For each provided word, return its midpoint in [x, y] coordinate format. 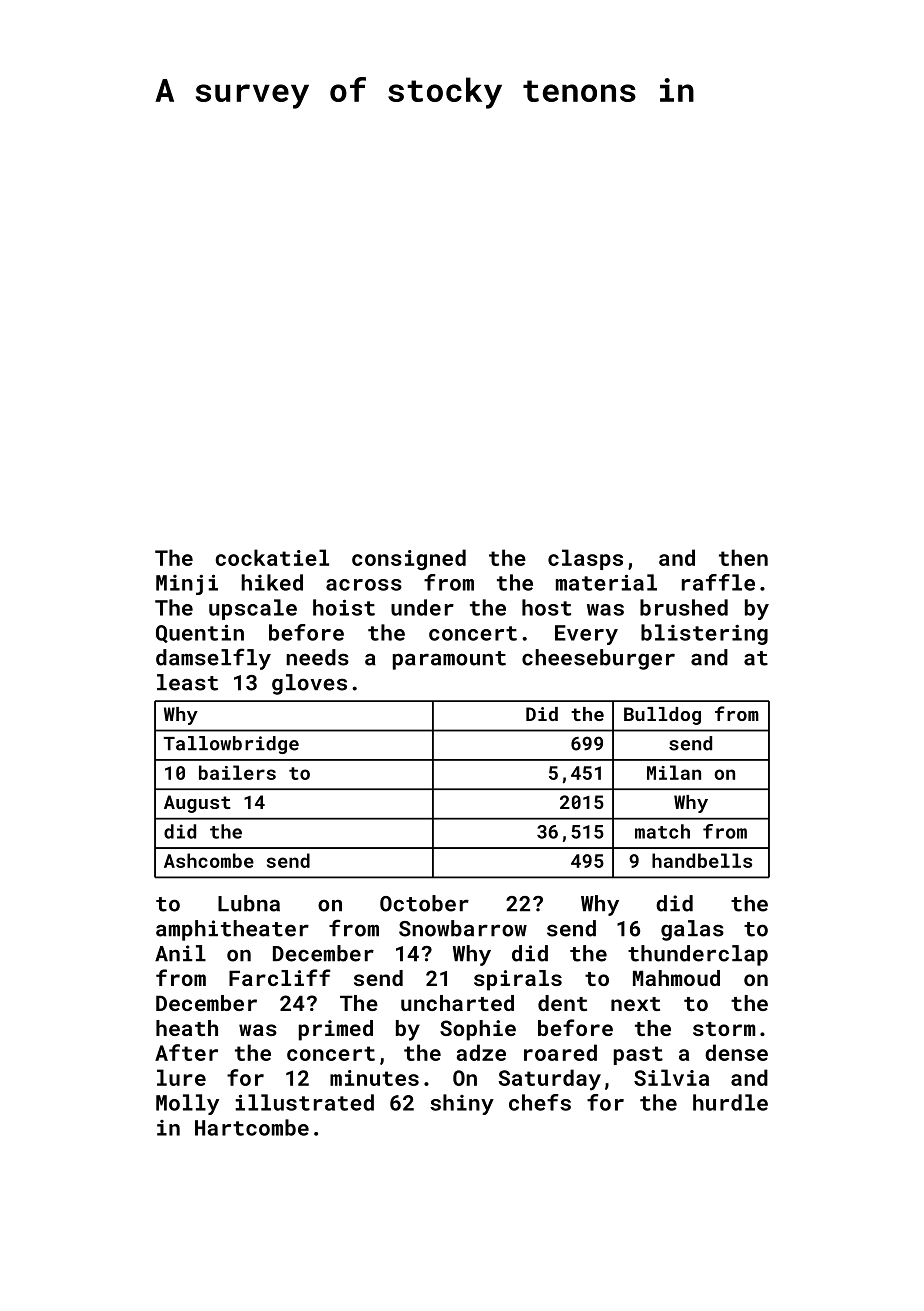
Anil [180, 953]
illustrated [305, 1102]
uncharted [457, 1003]
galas [692, 930]
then [743, 557]
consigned [409, 559]
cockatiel [272, 557]
